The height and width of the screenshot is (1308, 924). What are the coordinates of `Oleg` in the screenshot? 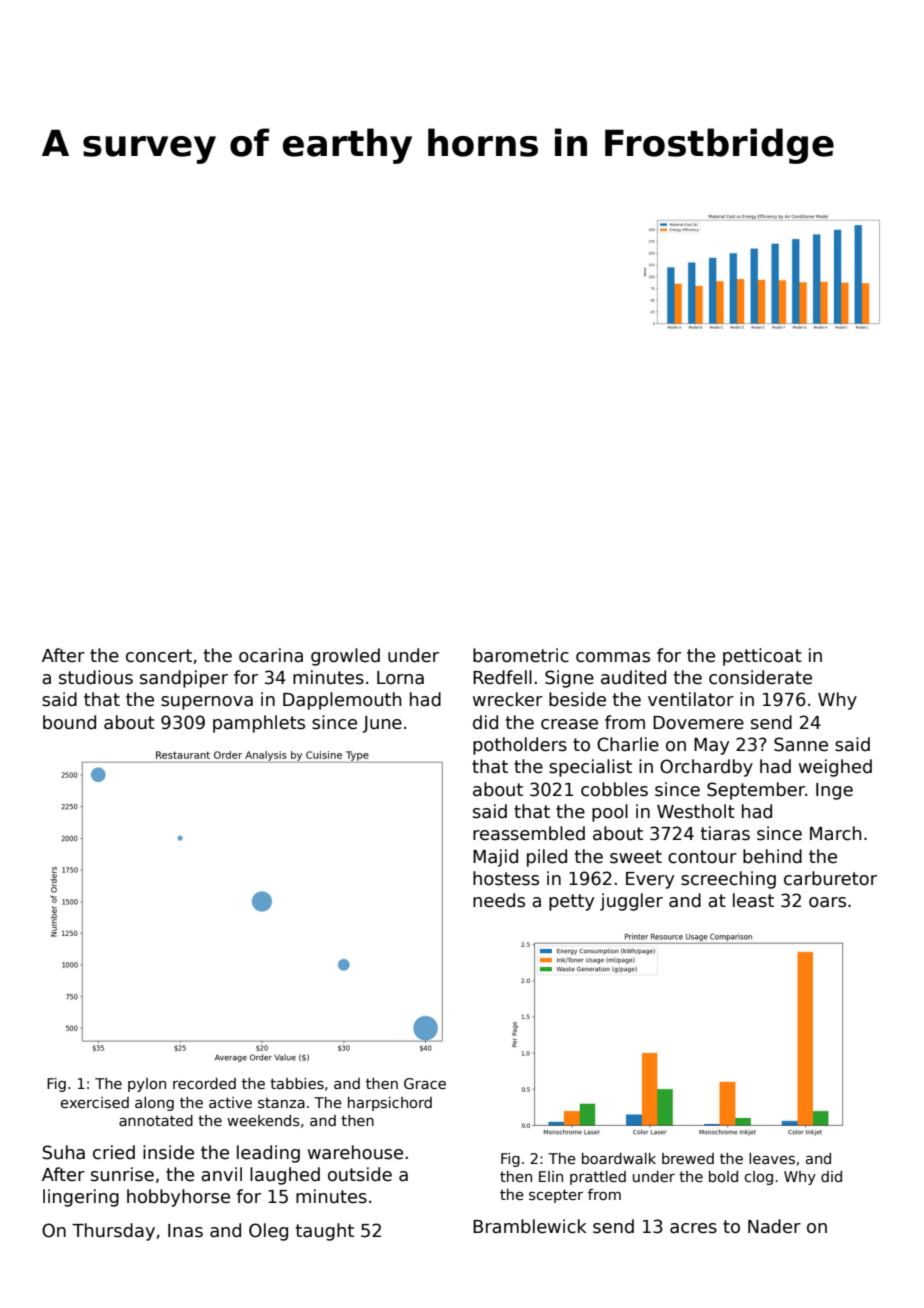 It's located at (268, 1232).
